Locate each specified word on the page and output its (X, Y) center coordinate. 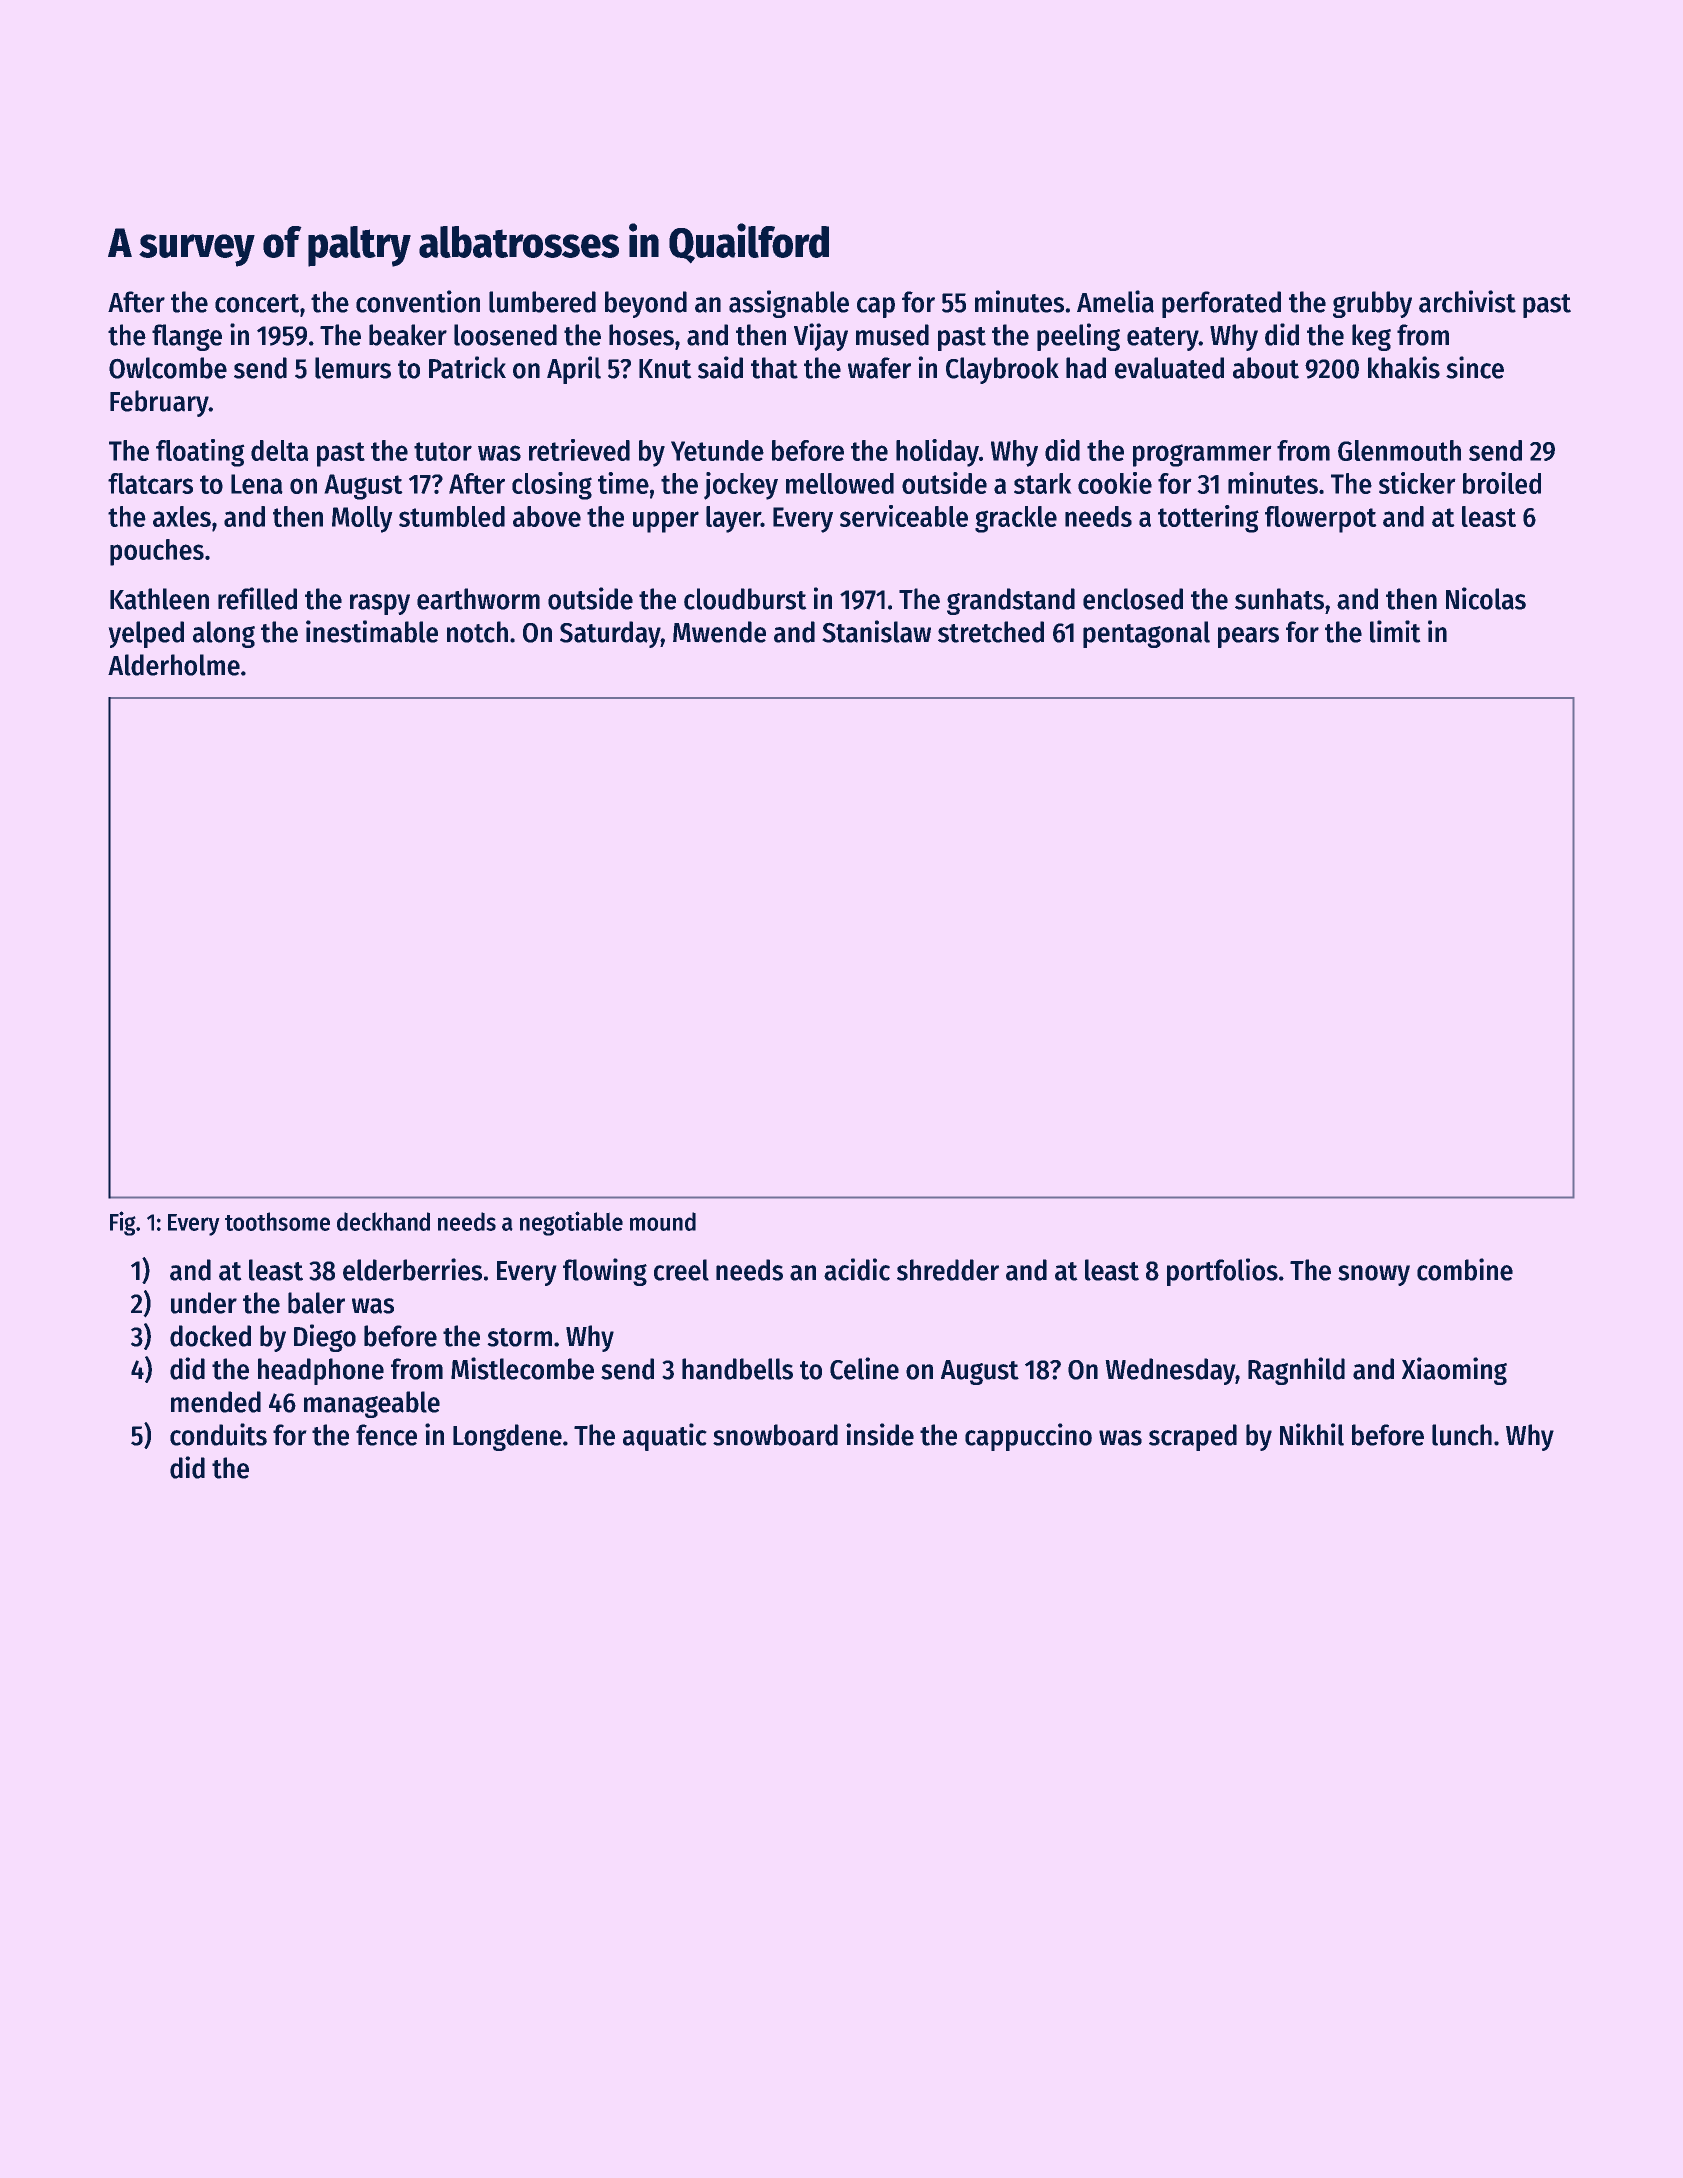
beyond (646, 304)
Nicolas (1486, 598)
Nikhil (1312, 1434)
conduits (218, 1434)
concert (257, 303)
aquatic (665, 1437)
